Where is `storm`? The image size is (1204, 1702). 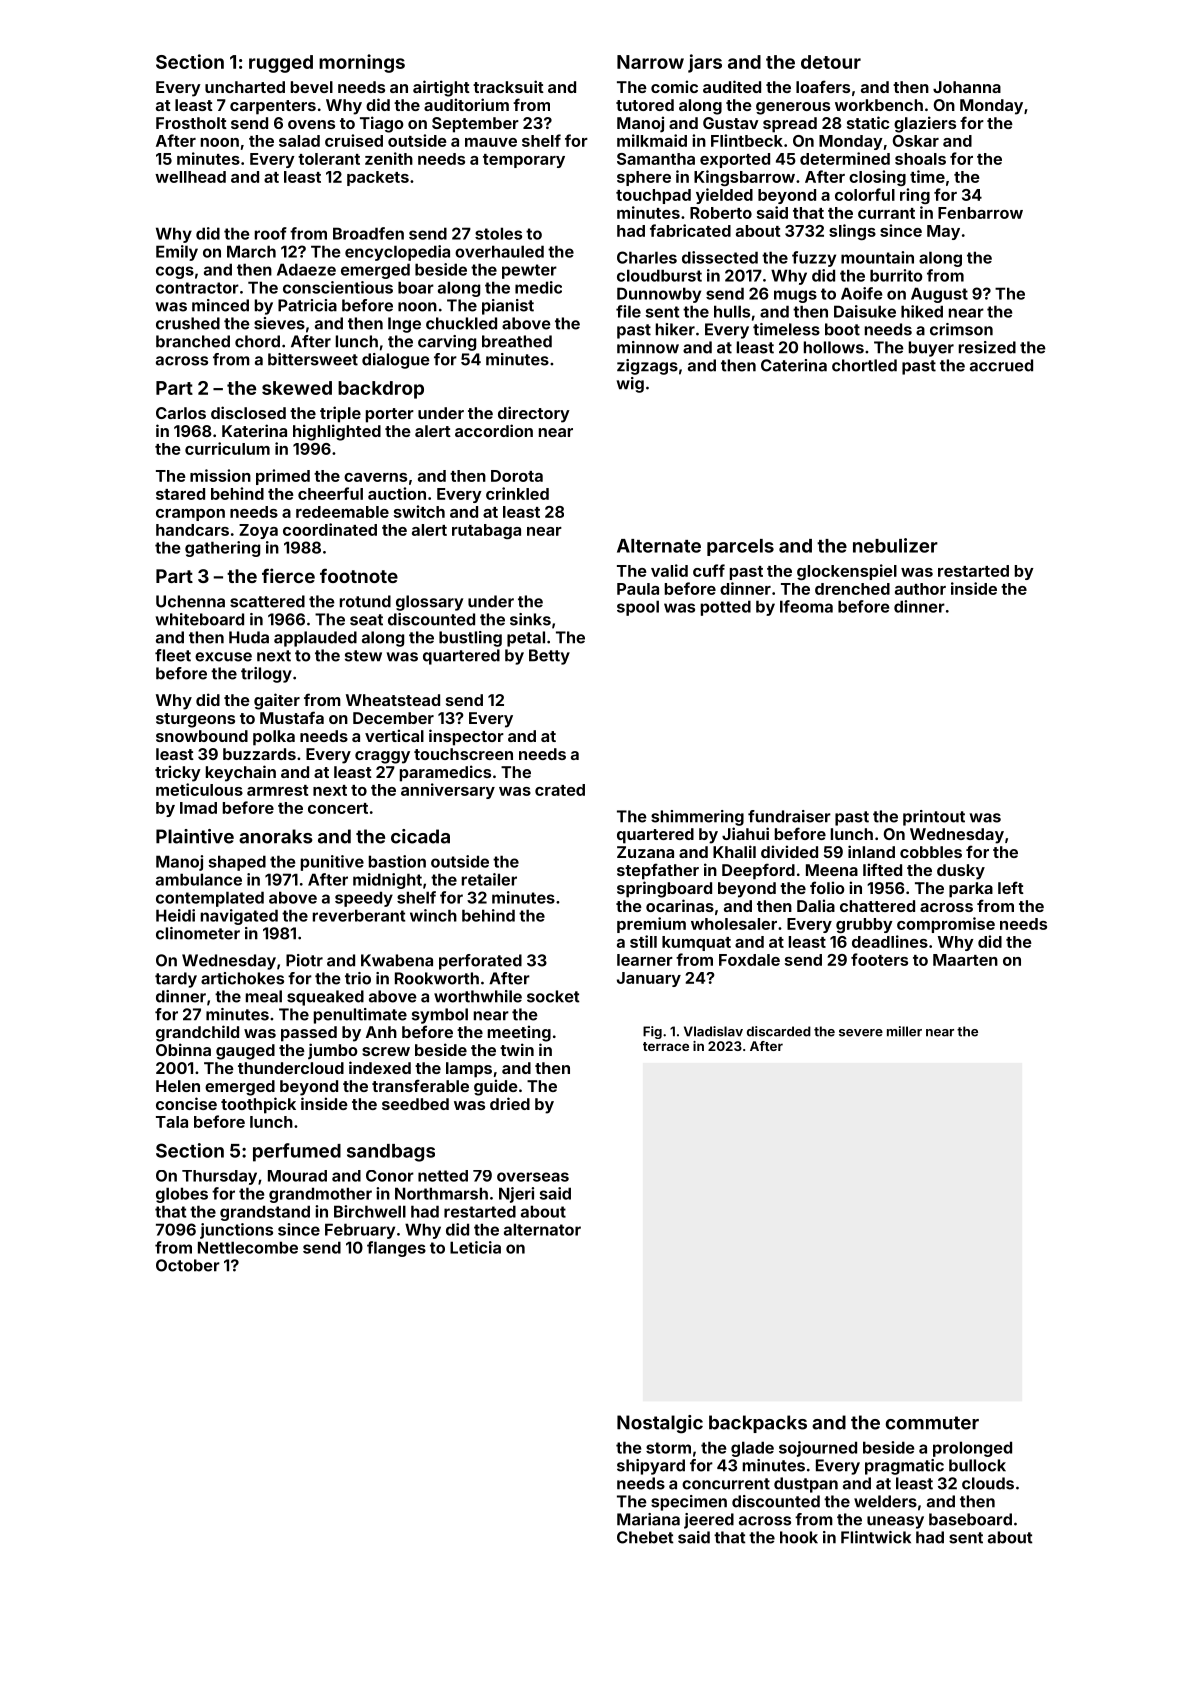
storm is located at coordinates (668, 1448).
